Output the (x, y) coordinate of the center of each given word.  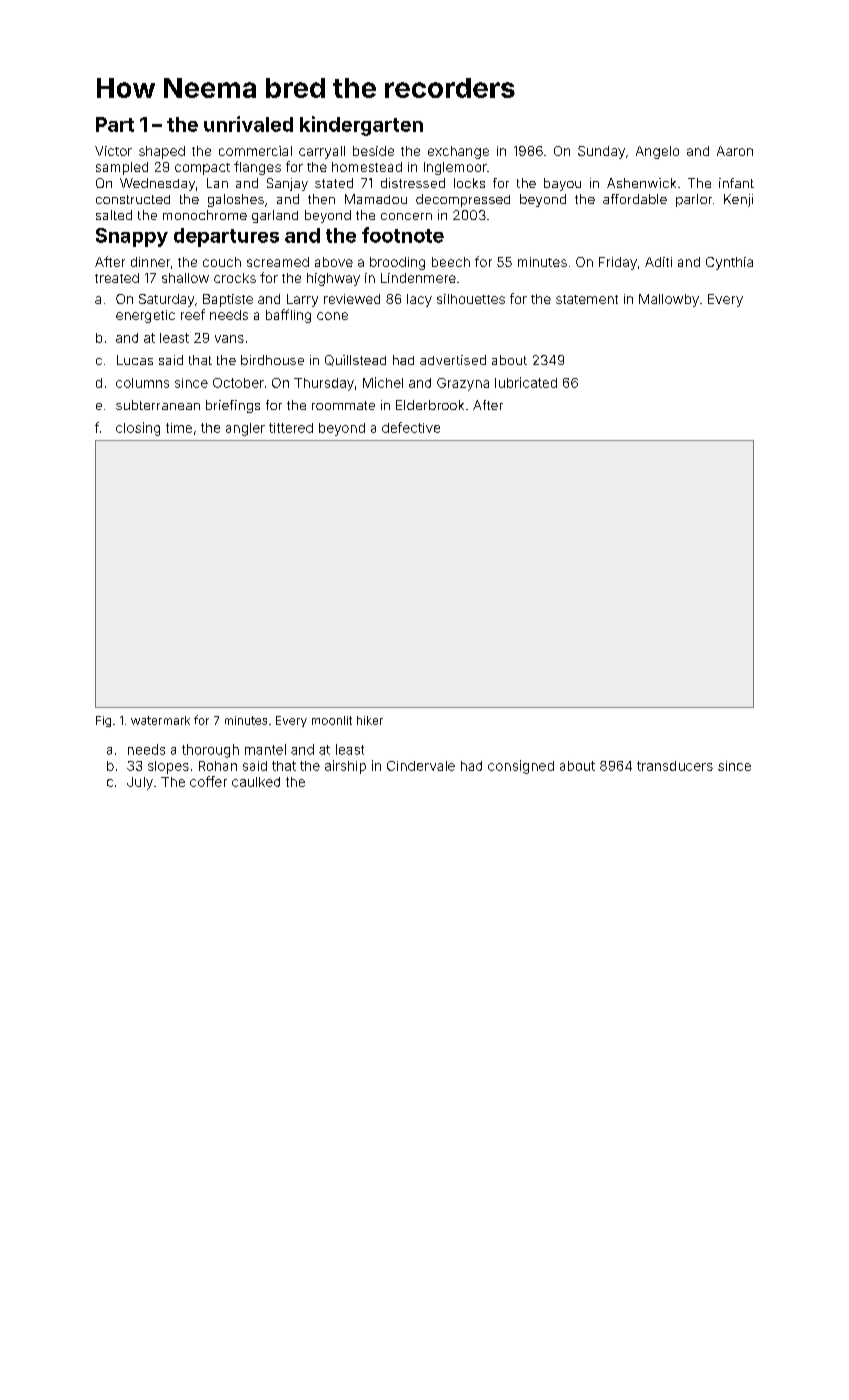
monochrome (205, 215)
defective (411, 427)
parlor (694, 200)
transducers (675, 766)
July (140, 783)
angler (245, 429)
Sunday (601, 152)
